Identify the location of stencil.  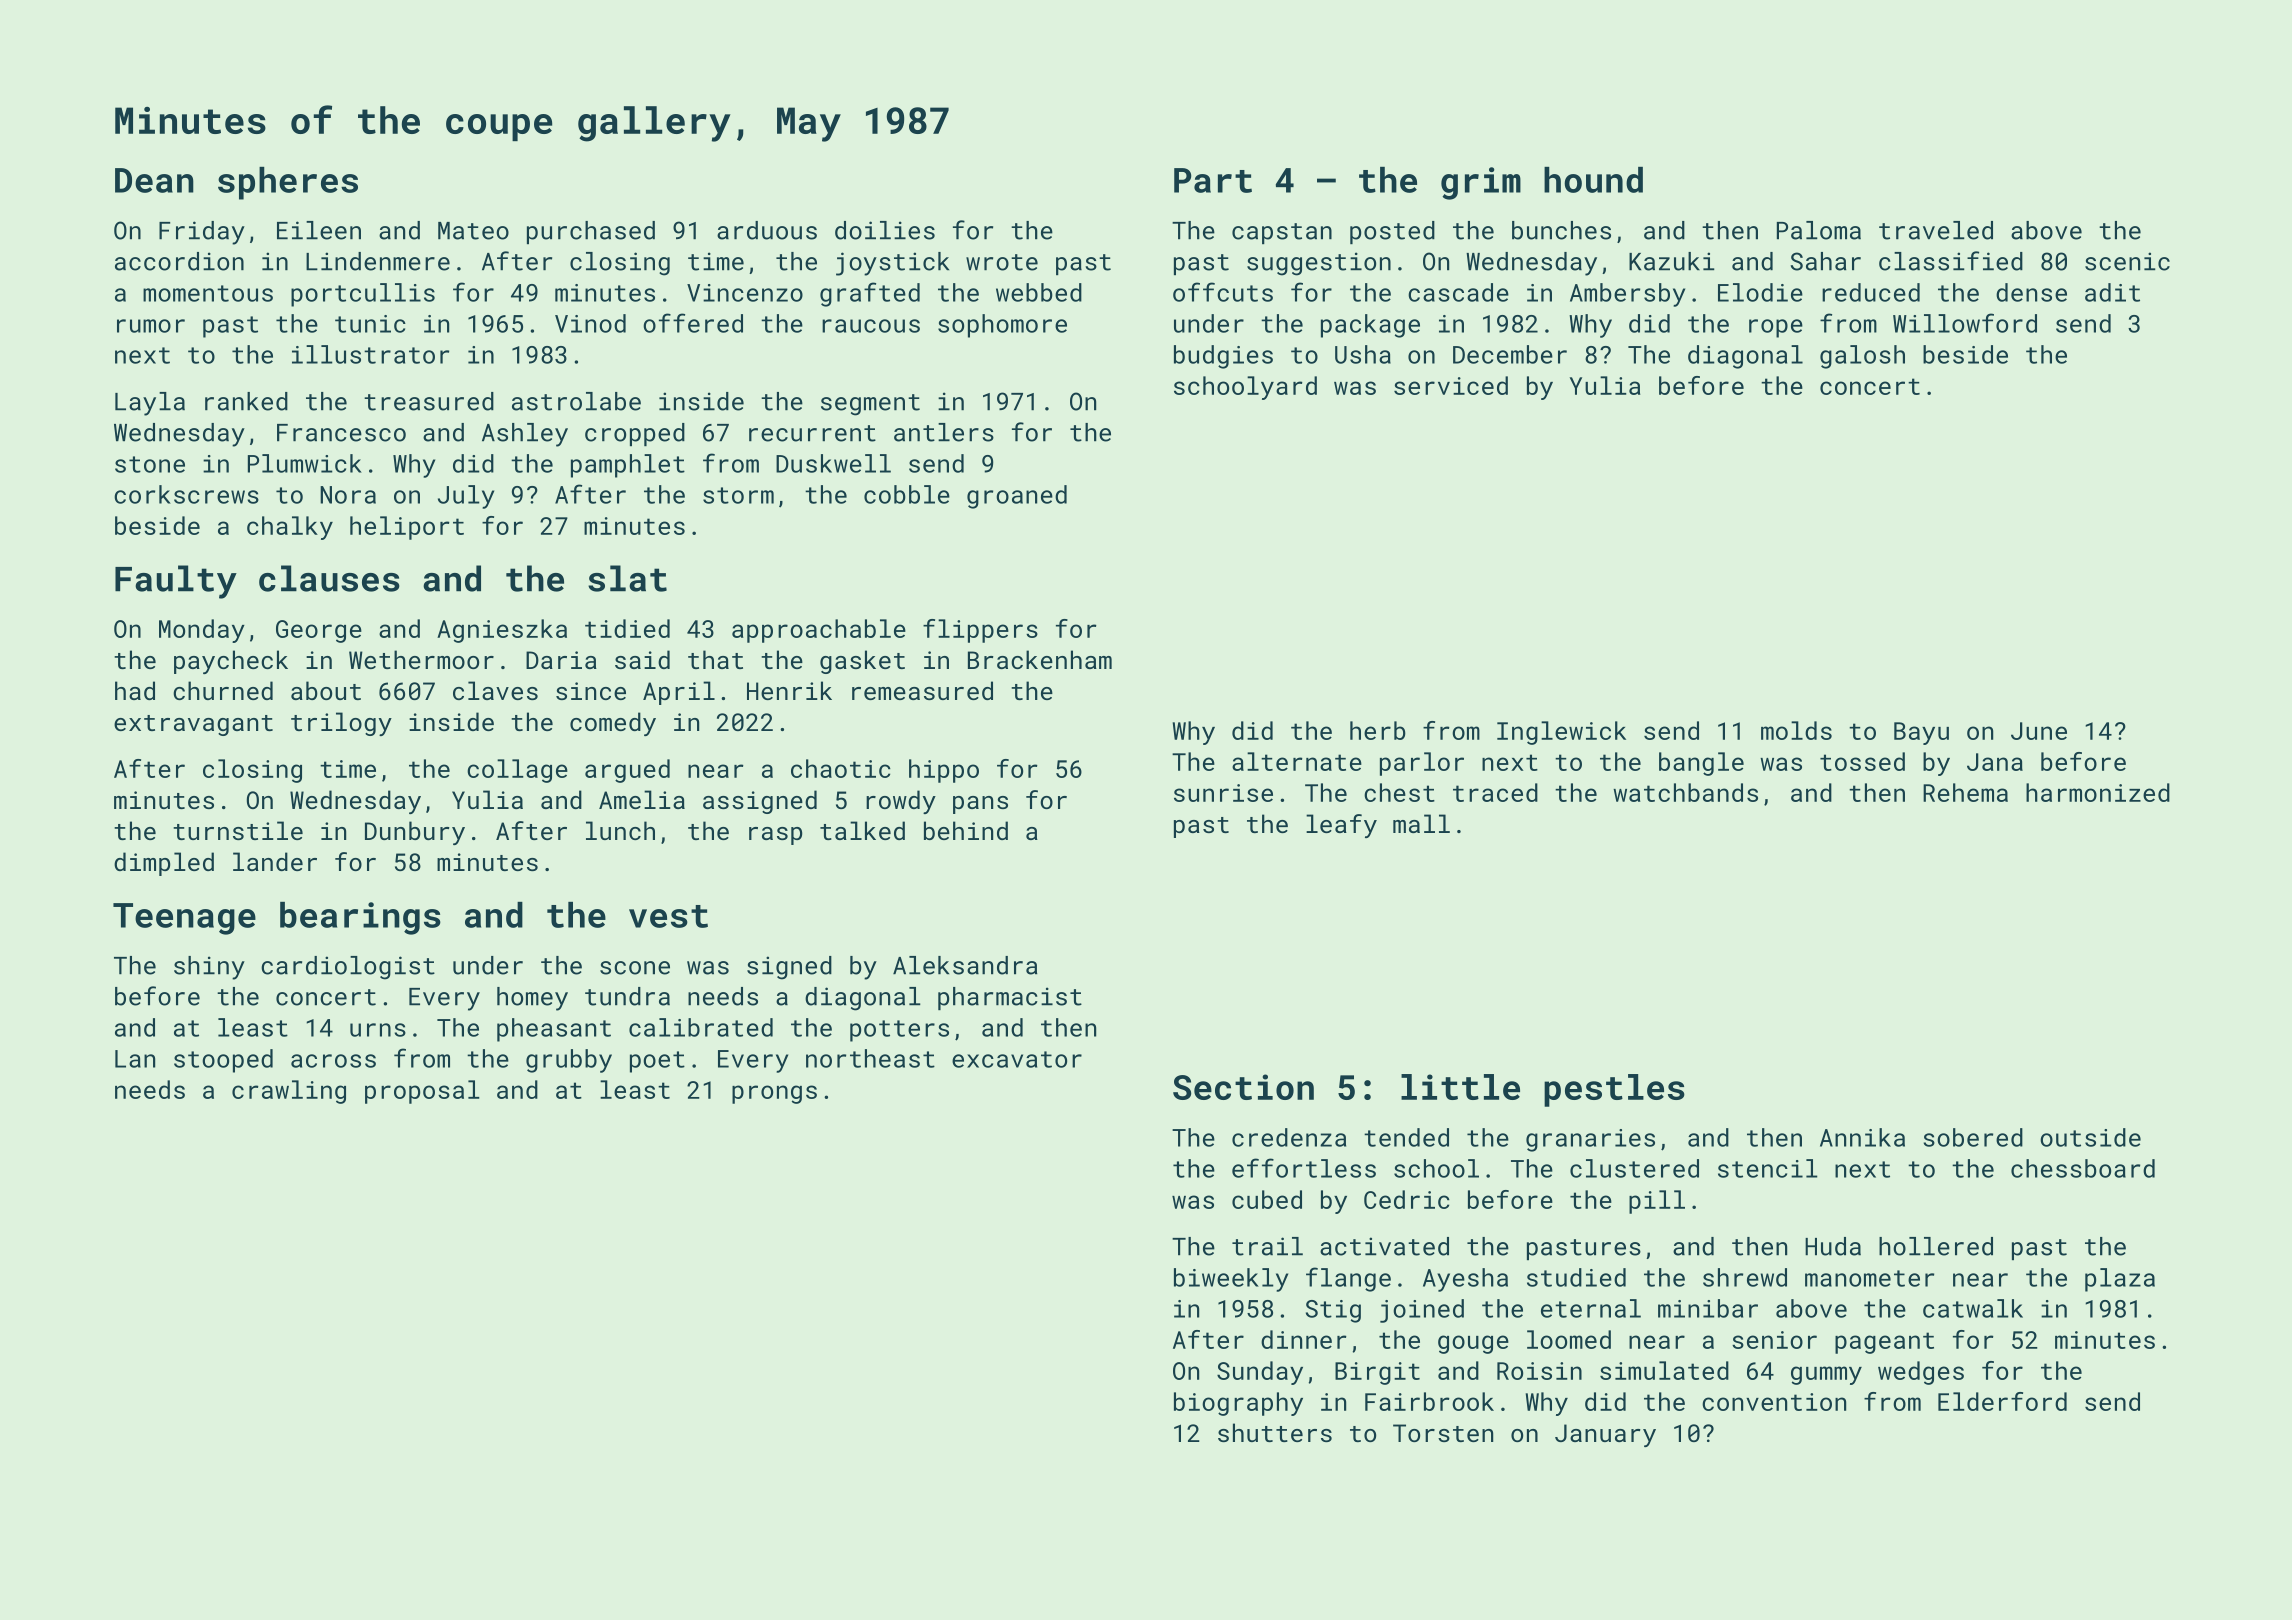
(1768, 1168).
